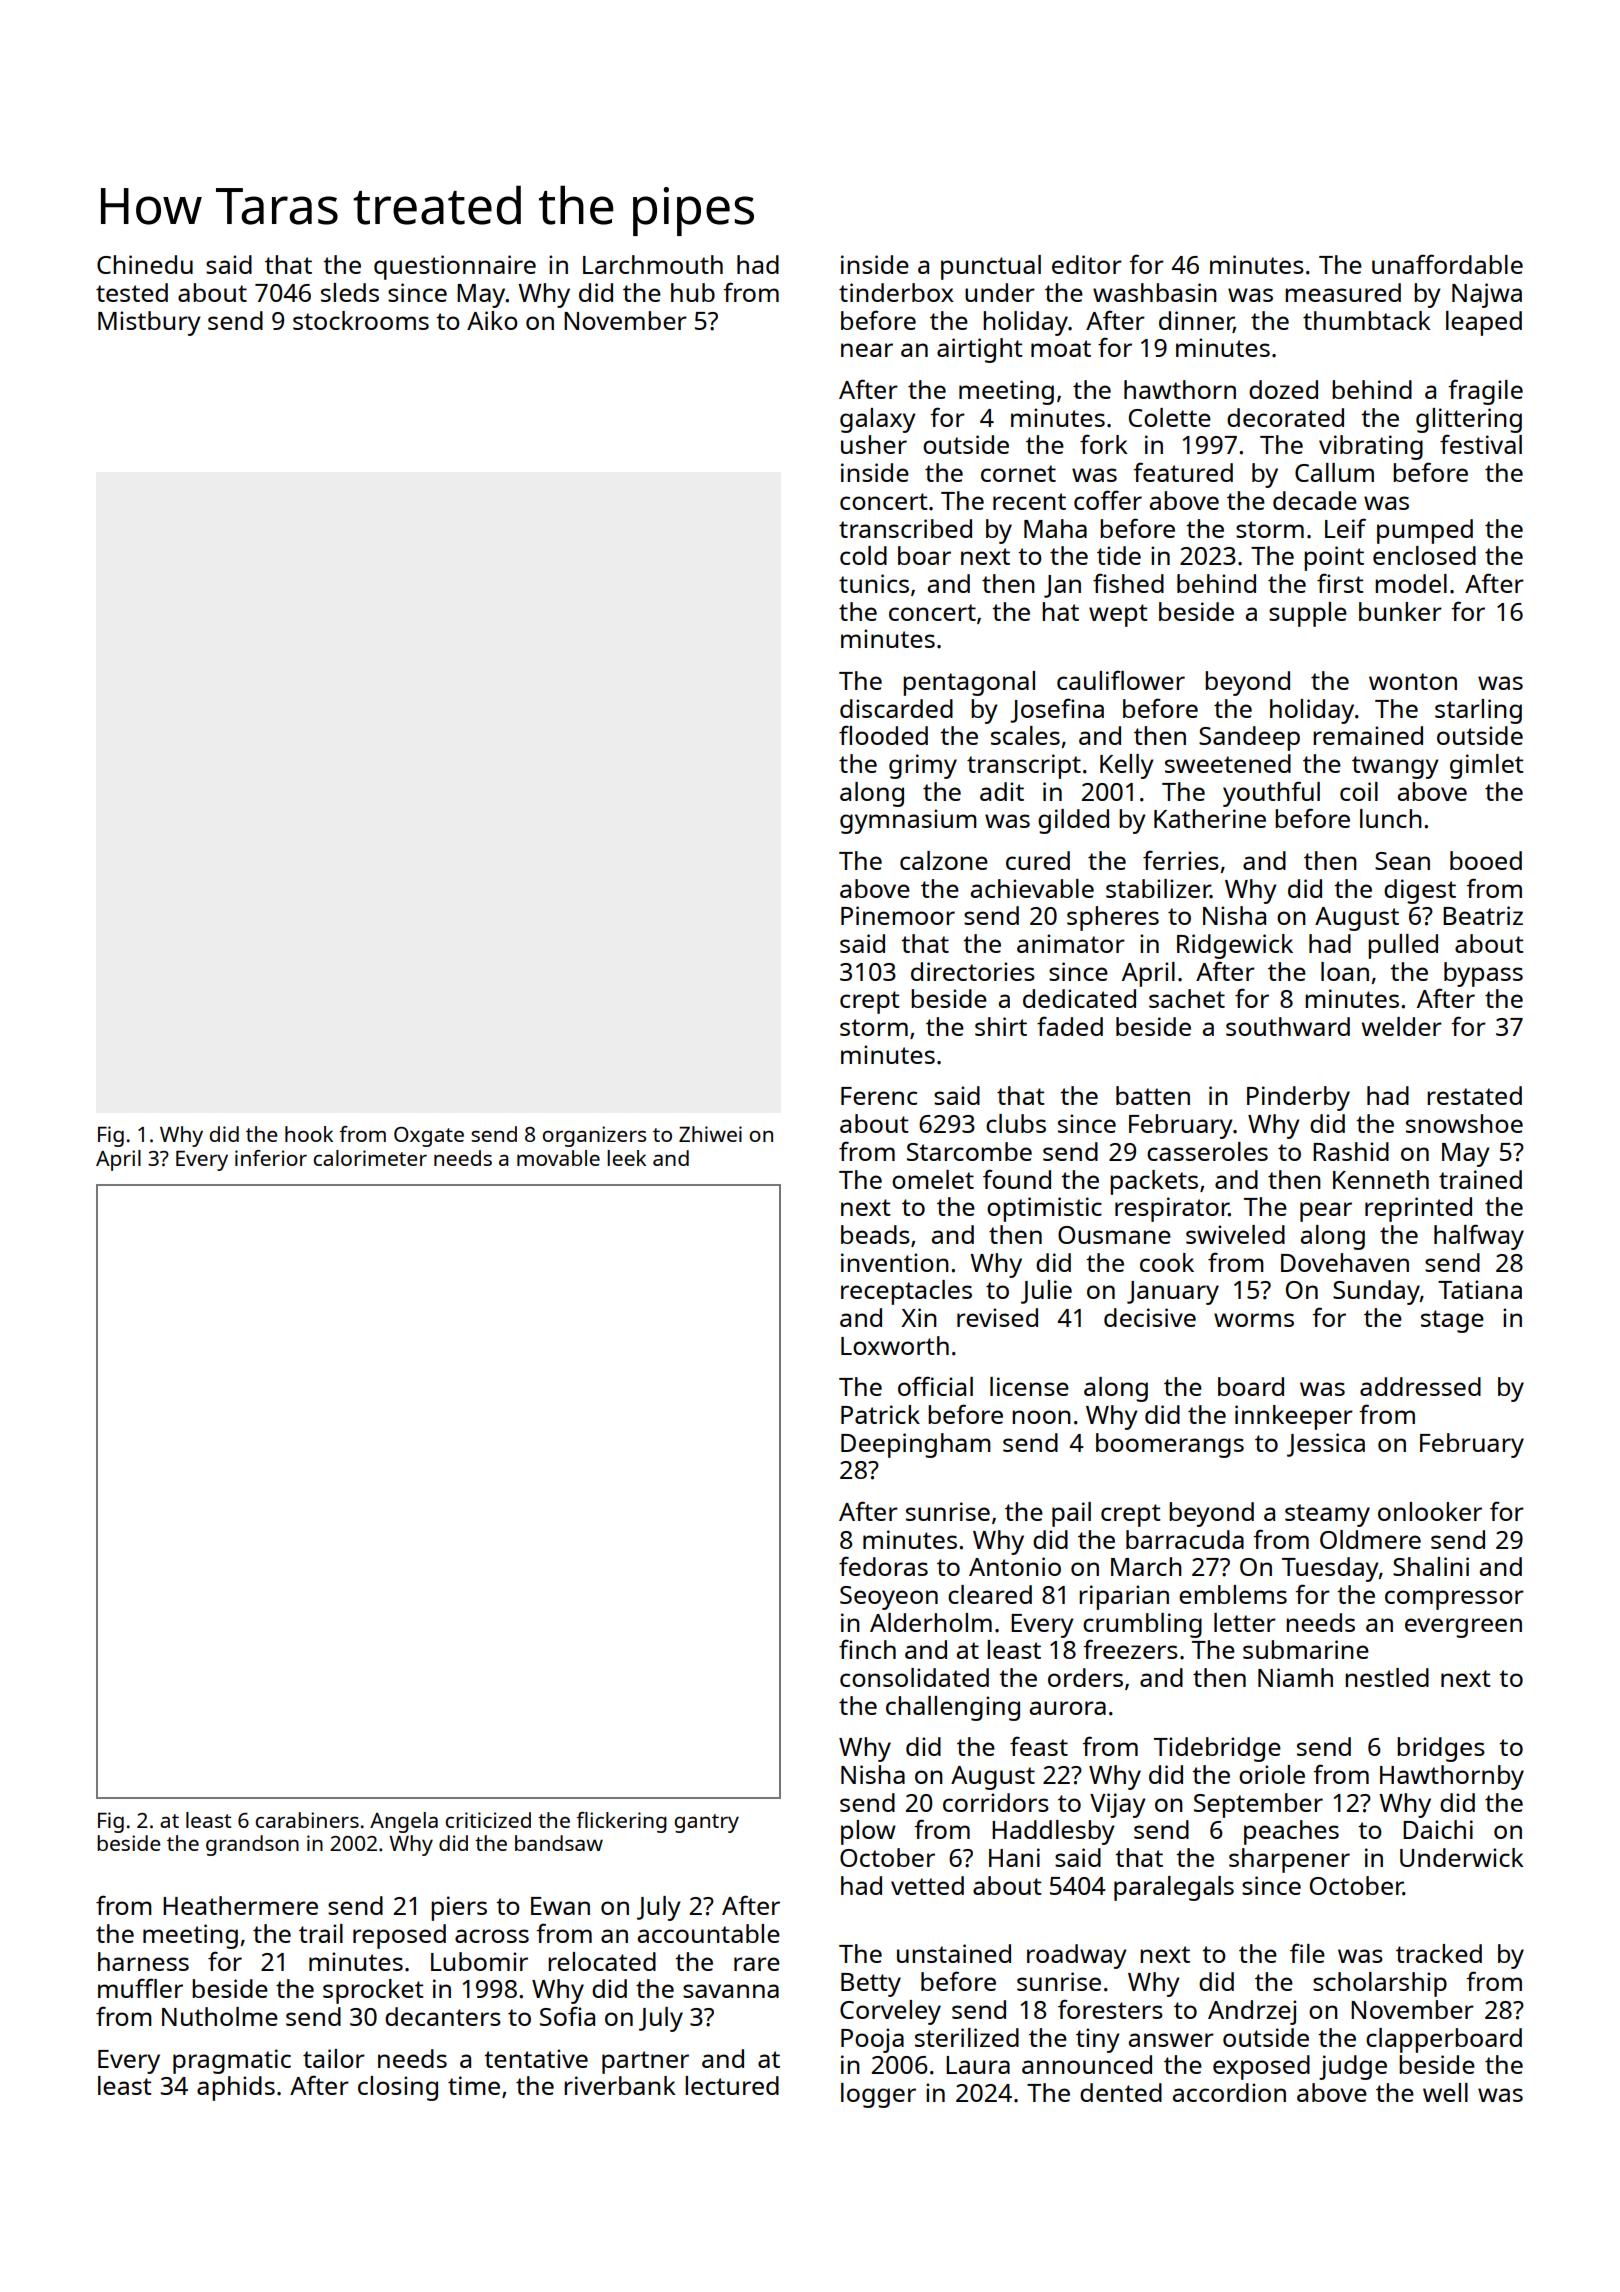  I want to click on criticized, so click(488, 1820).
